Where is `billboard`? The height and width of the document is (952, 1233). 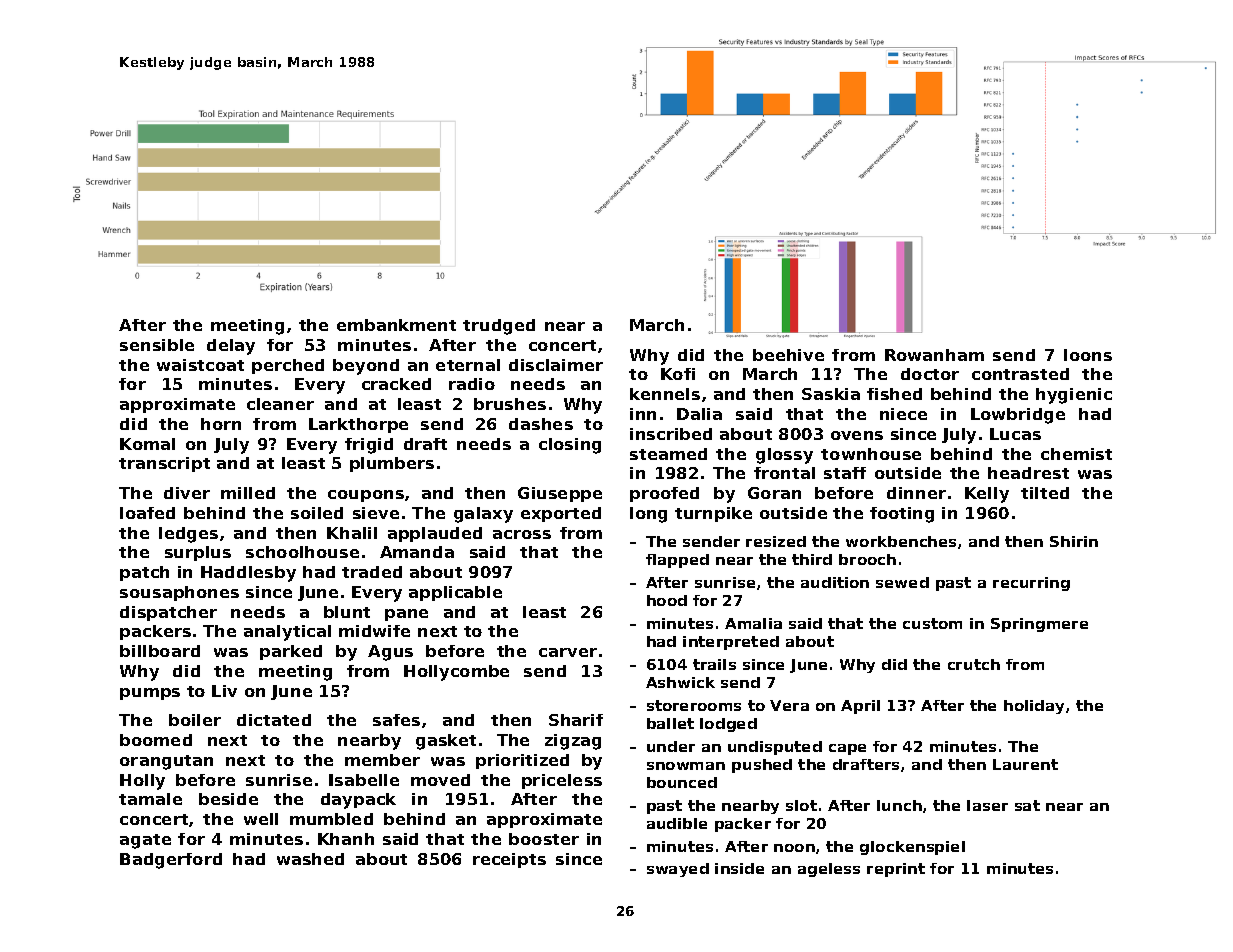 billboard is located at coordinates (160, 651).
